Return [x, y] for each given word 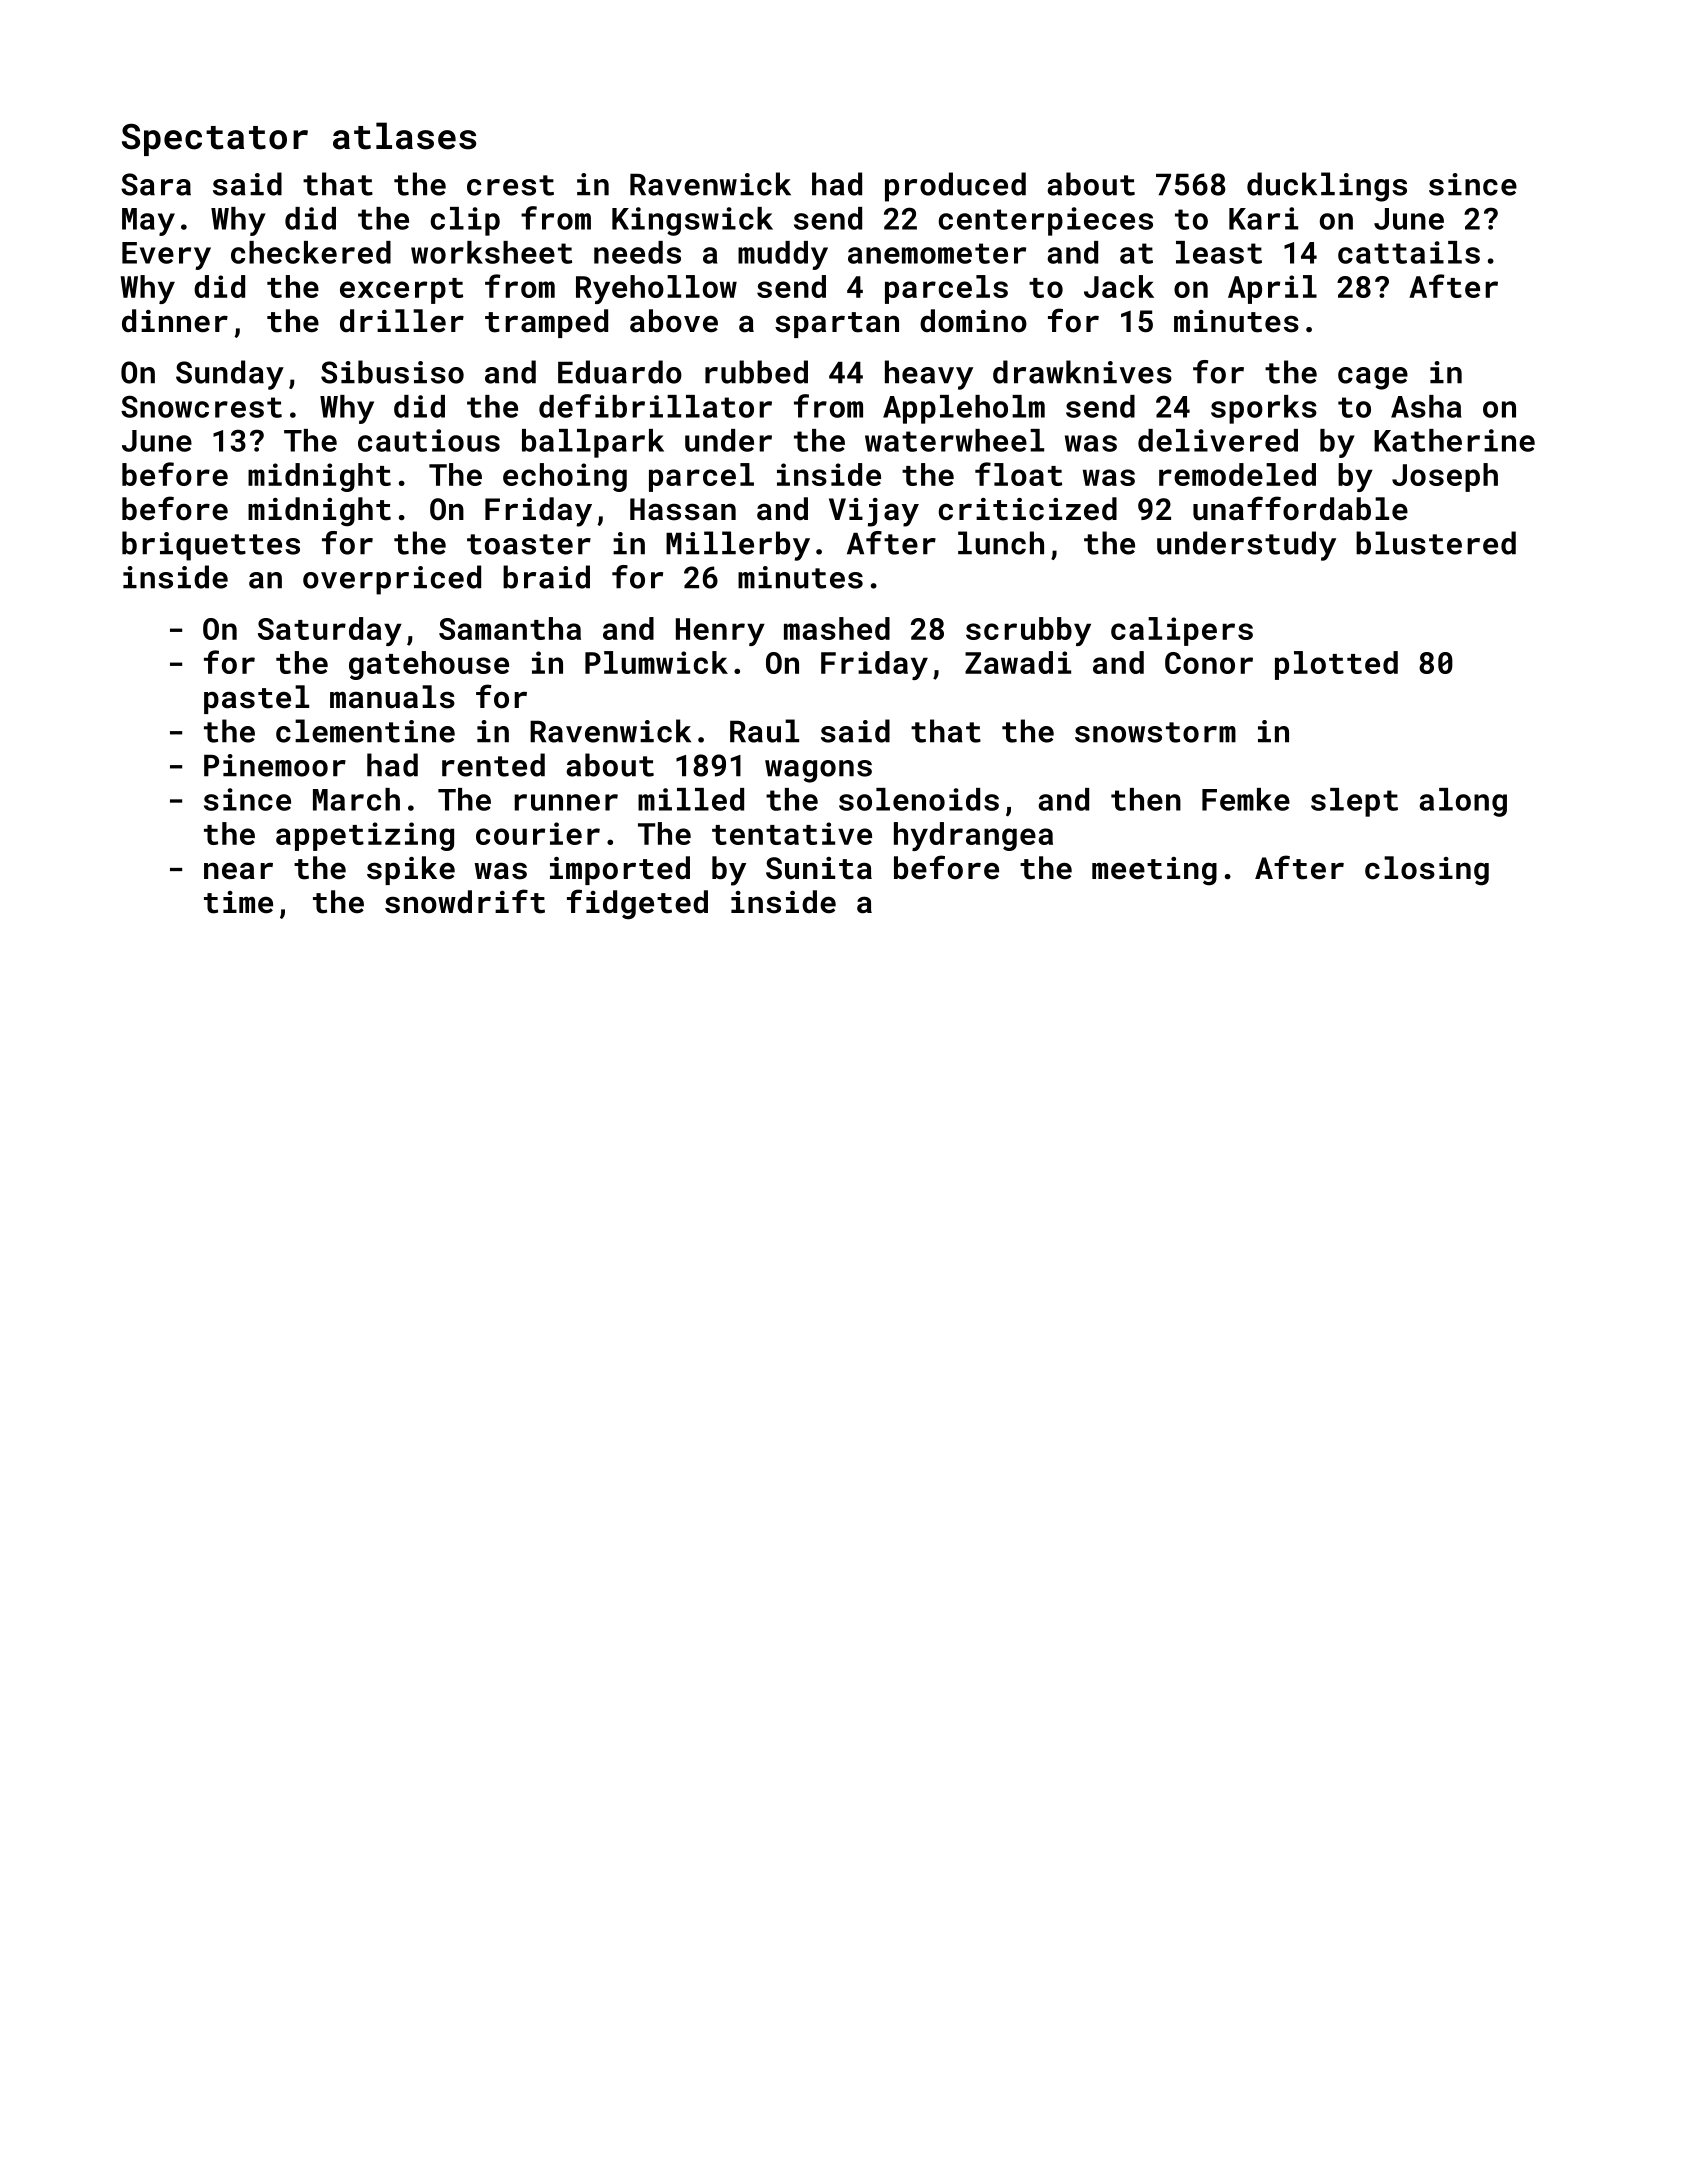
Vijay [874, 512]
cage [1373, 378]
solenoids [919, 799]
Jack [1119, 286]
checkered [311, 252]
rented [493, 765]
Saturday [330, 631]
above [674, 321]
